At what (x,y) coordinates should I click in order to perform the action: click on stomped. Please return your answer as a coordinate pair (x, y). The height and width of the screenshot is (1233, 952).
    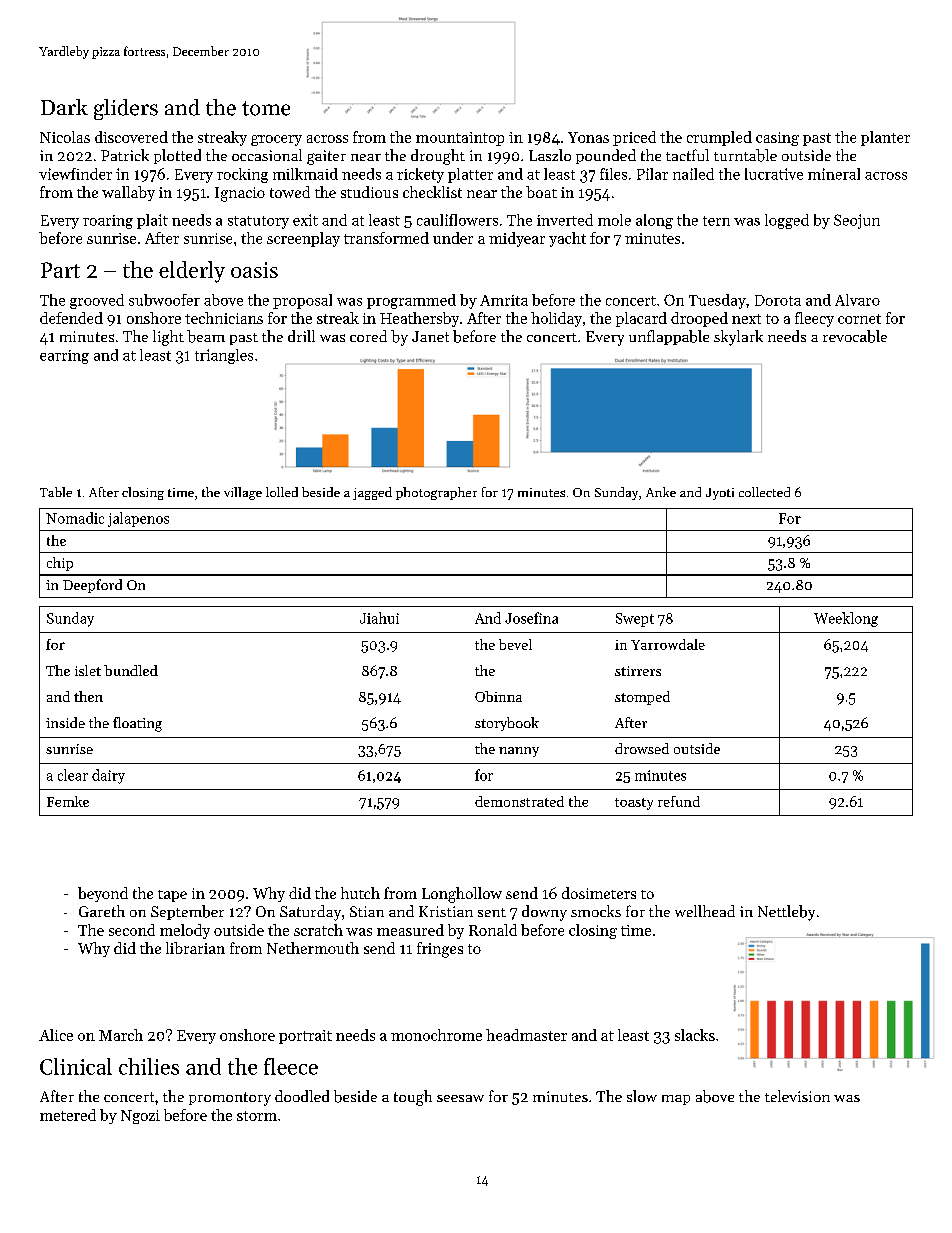
    Looking at the image, I should click on (642, 698).
